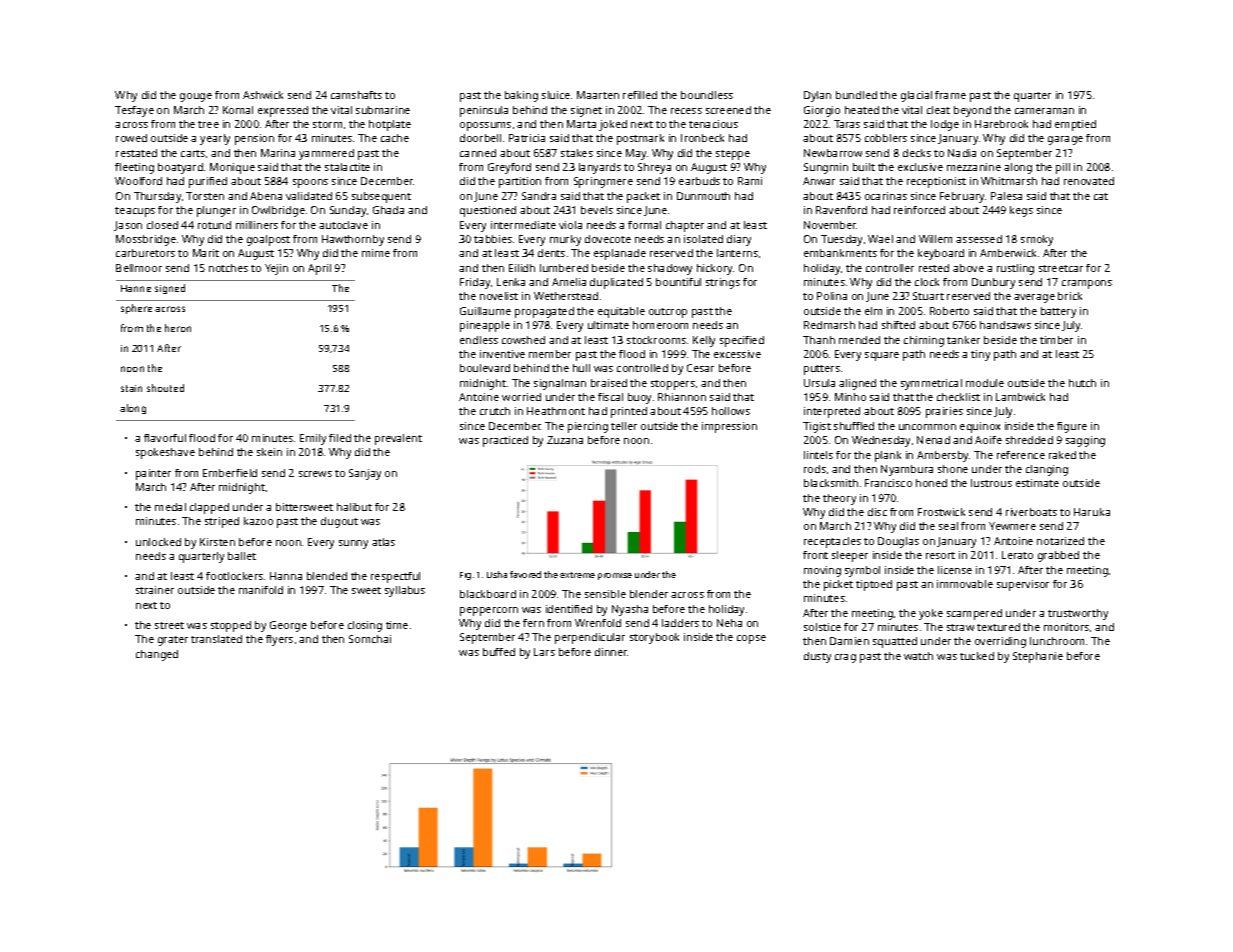 The width and height of the image is (1233, 952). Describe the element at coordinates (644, 225) in the image. I see `formal` at that location.
